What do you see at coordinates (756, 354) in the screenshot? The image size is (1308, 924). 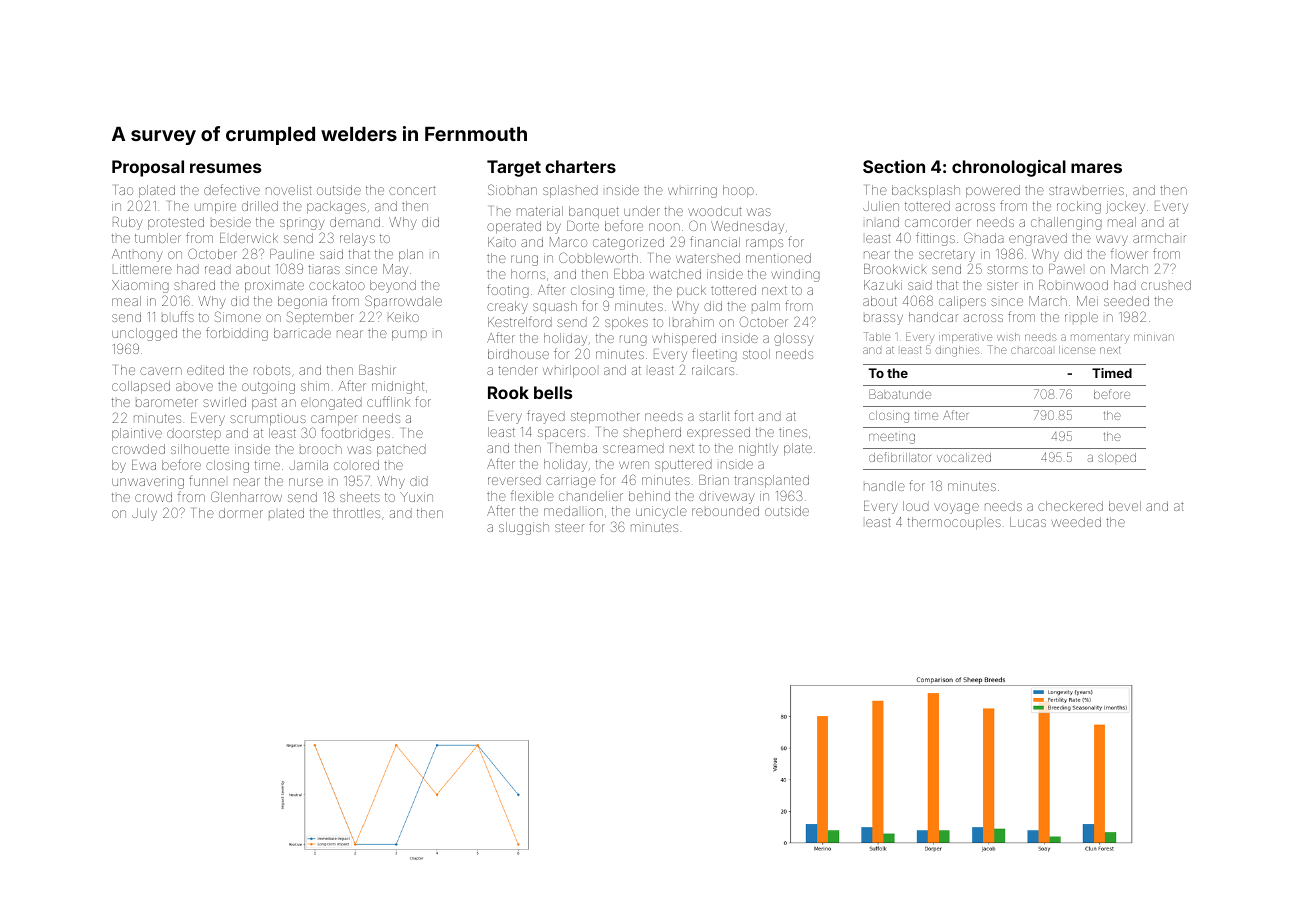 I see `stool` at bounding box center [756, 354].
